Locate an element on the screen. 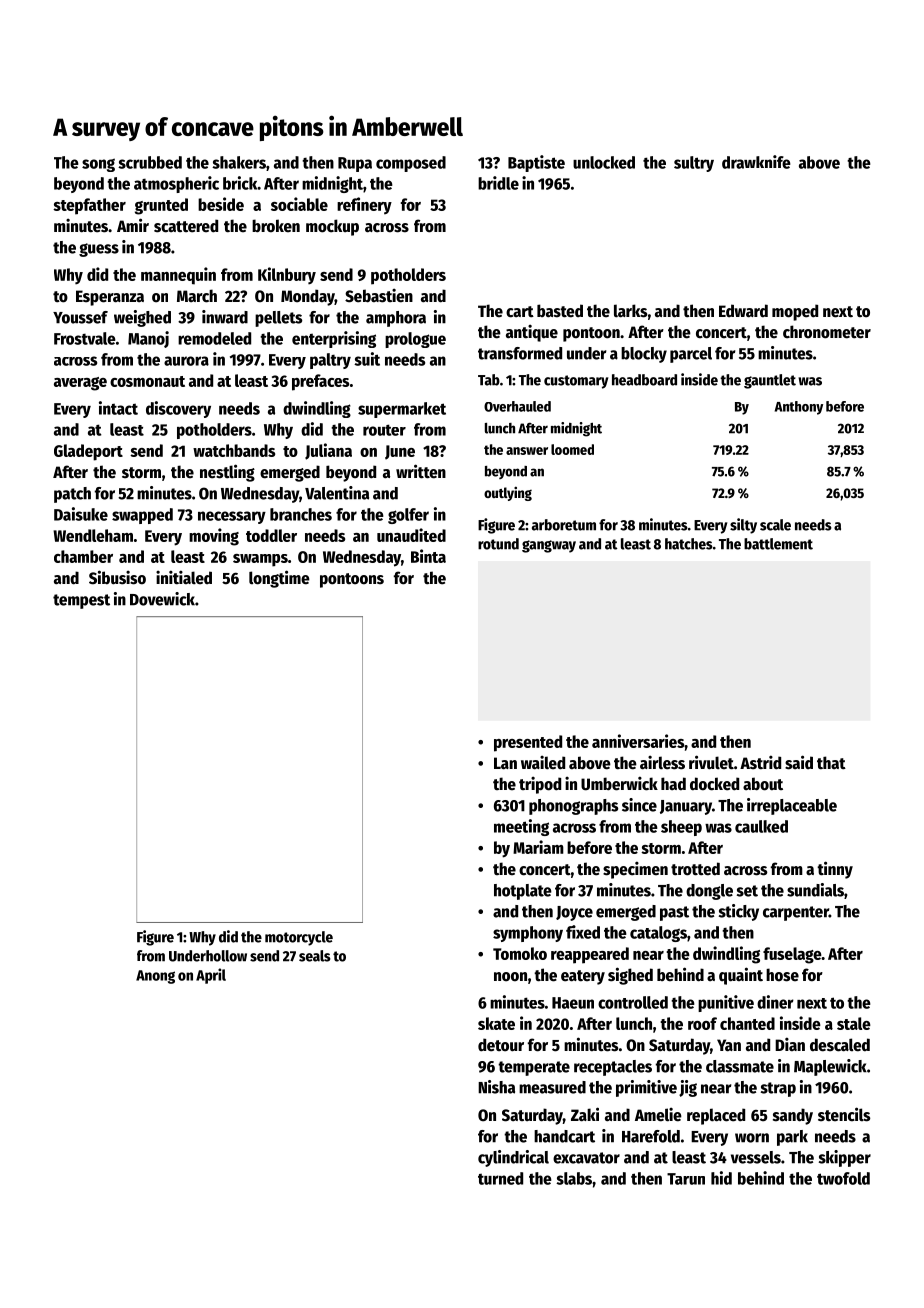 This screenshot has width=924, height=1308. battlement is located at coordinates (778, 544).
